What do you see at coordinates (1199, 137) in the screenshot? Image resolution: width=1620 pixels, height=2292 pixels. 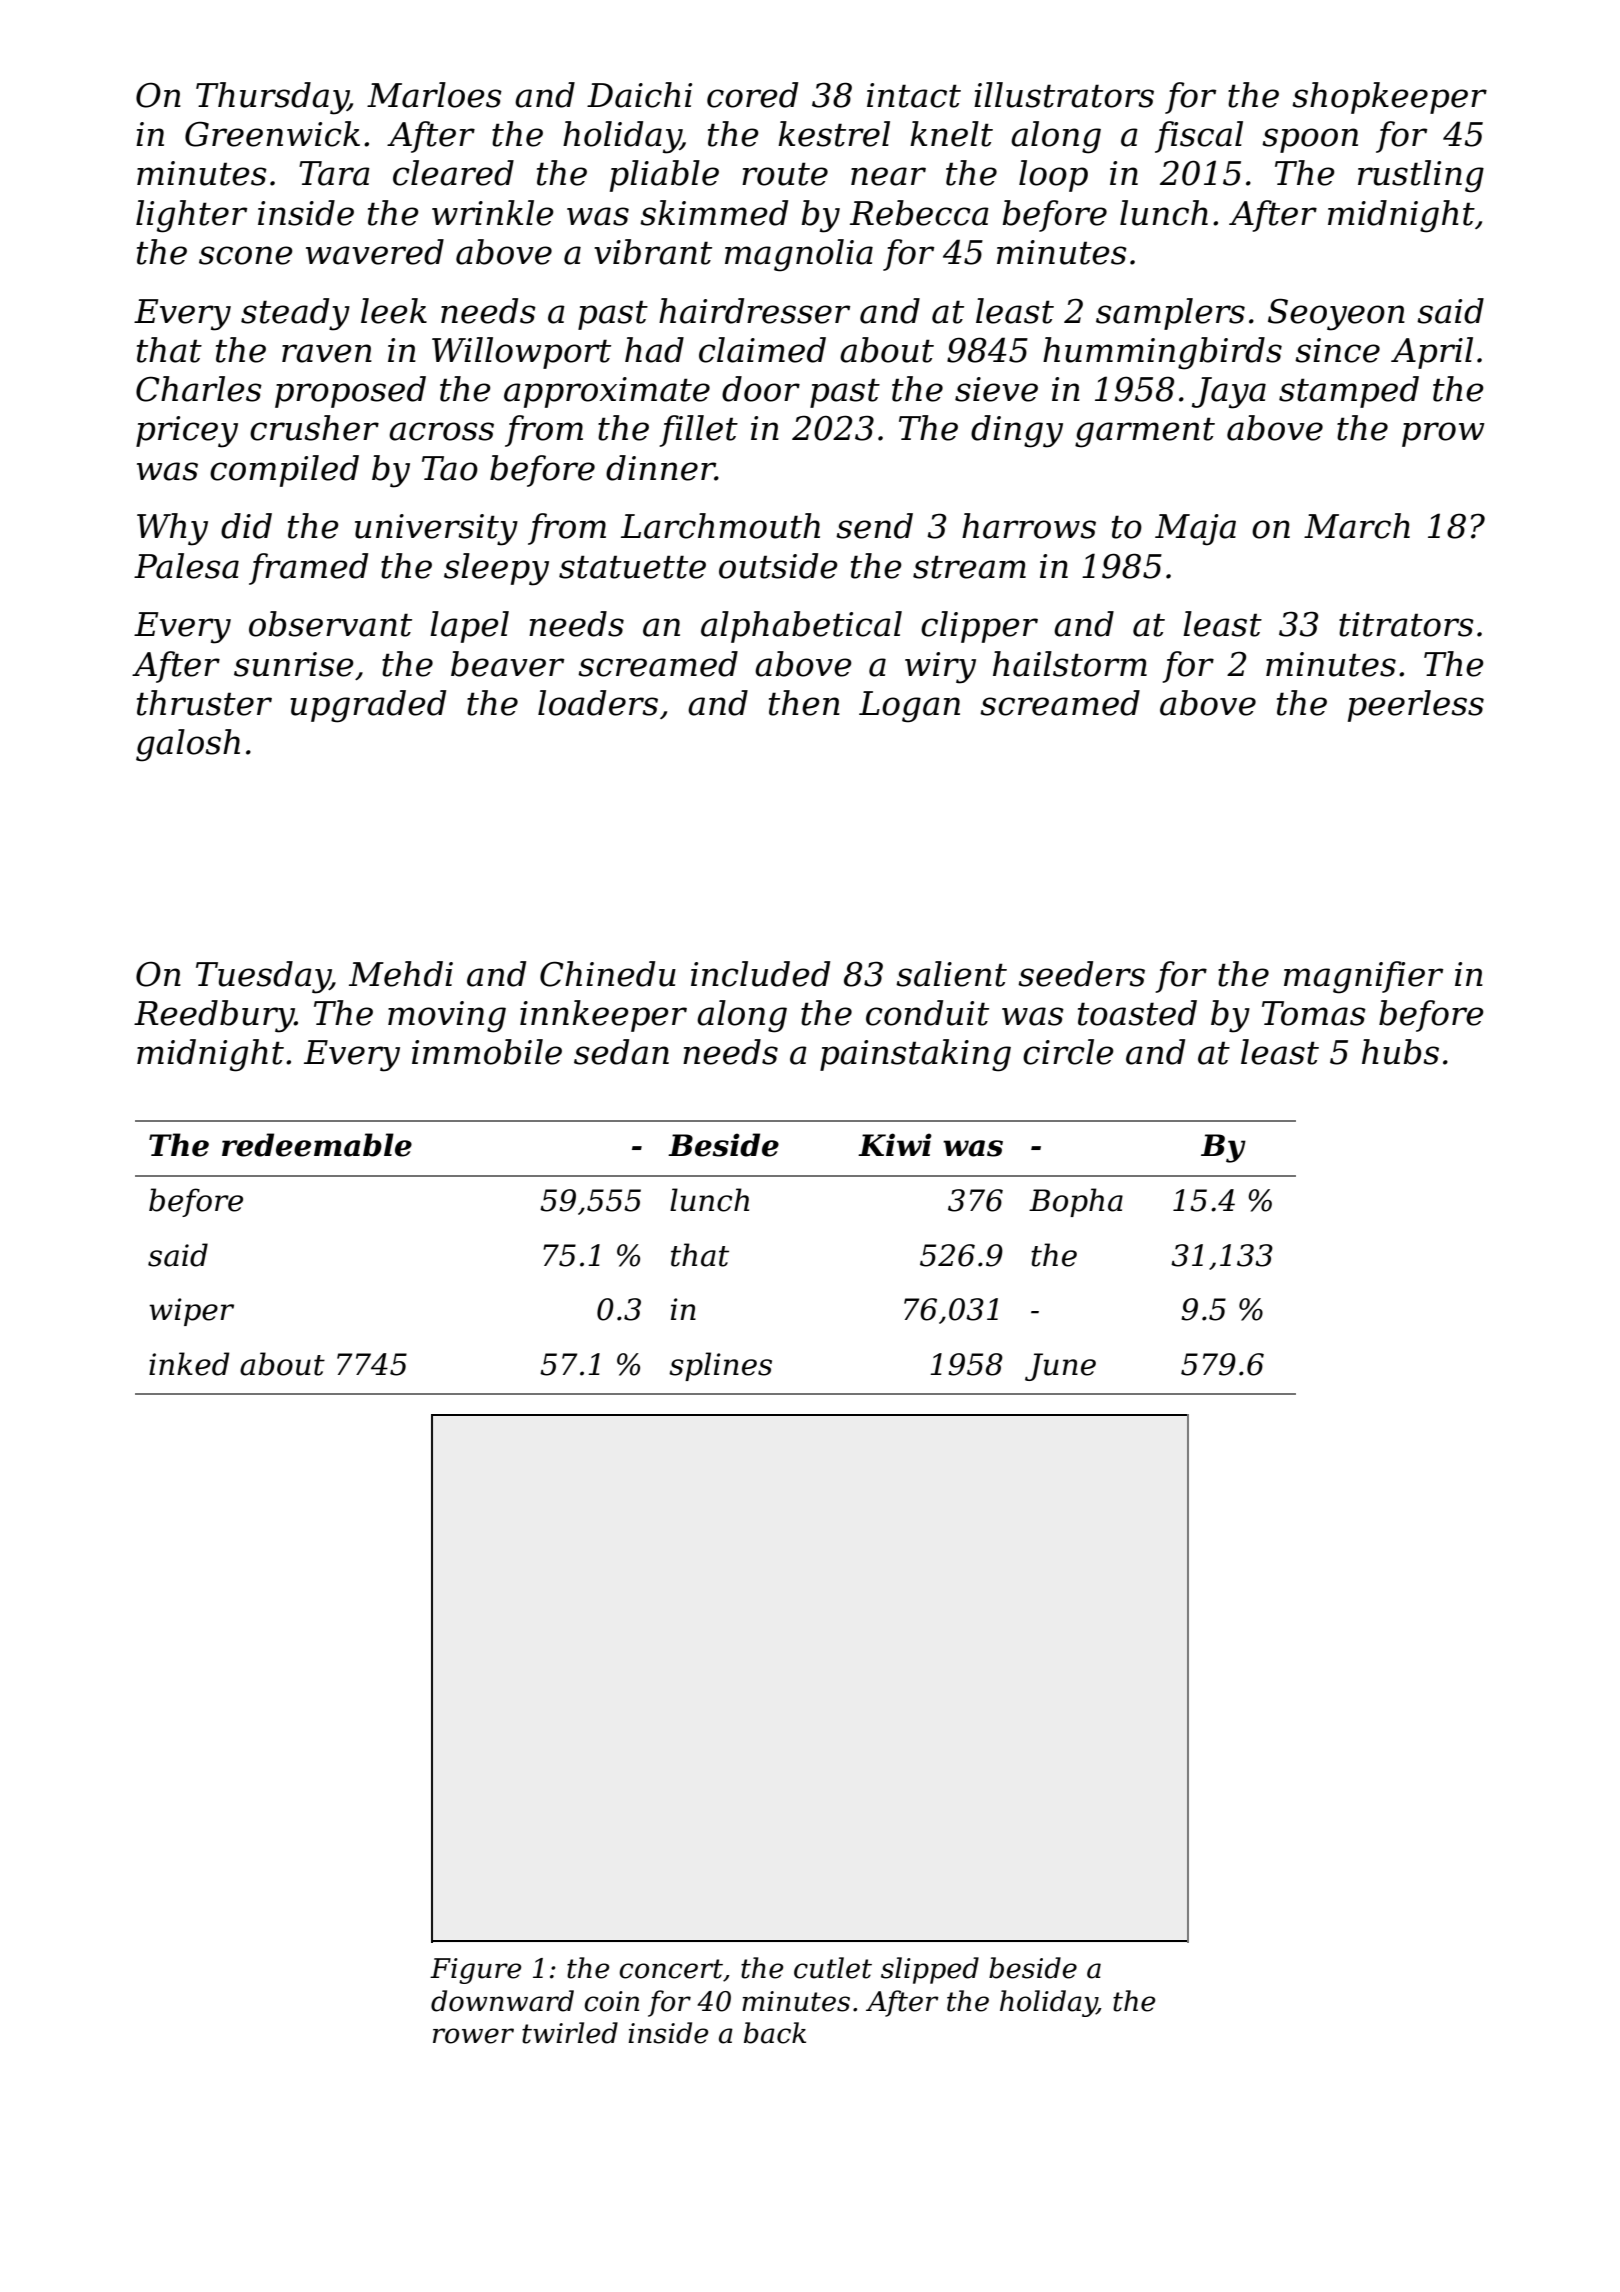 I see `fiscal` at bounding box center [1199, 137].
